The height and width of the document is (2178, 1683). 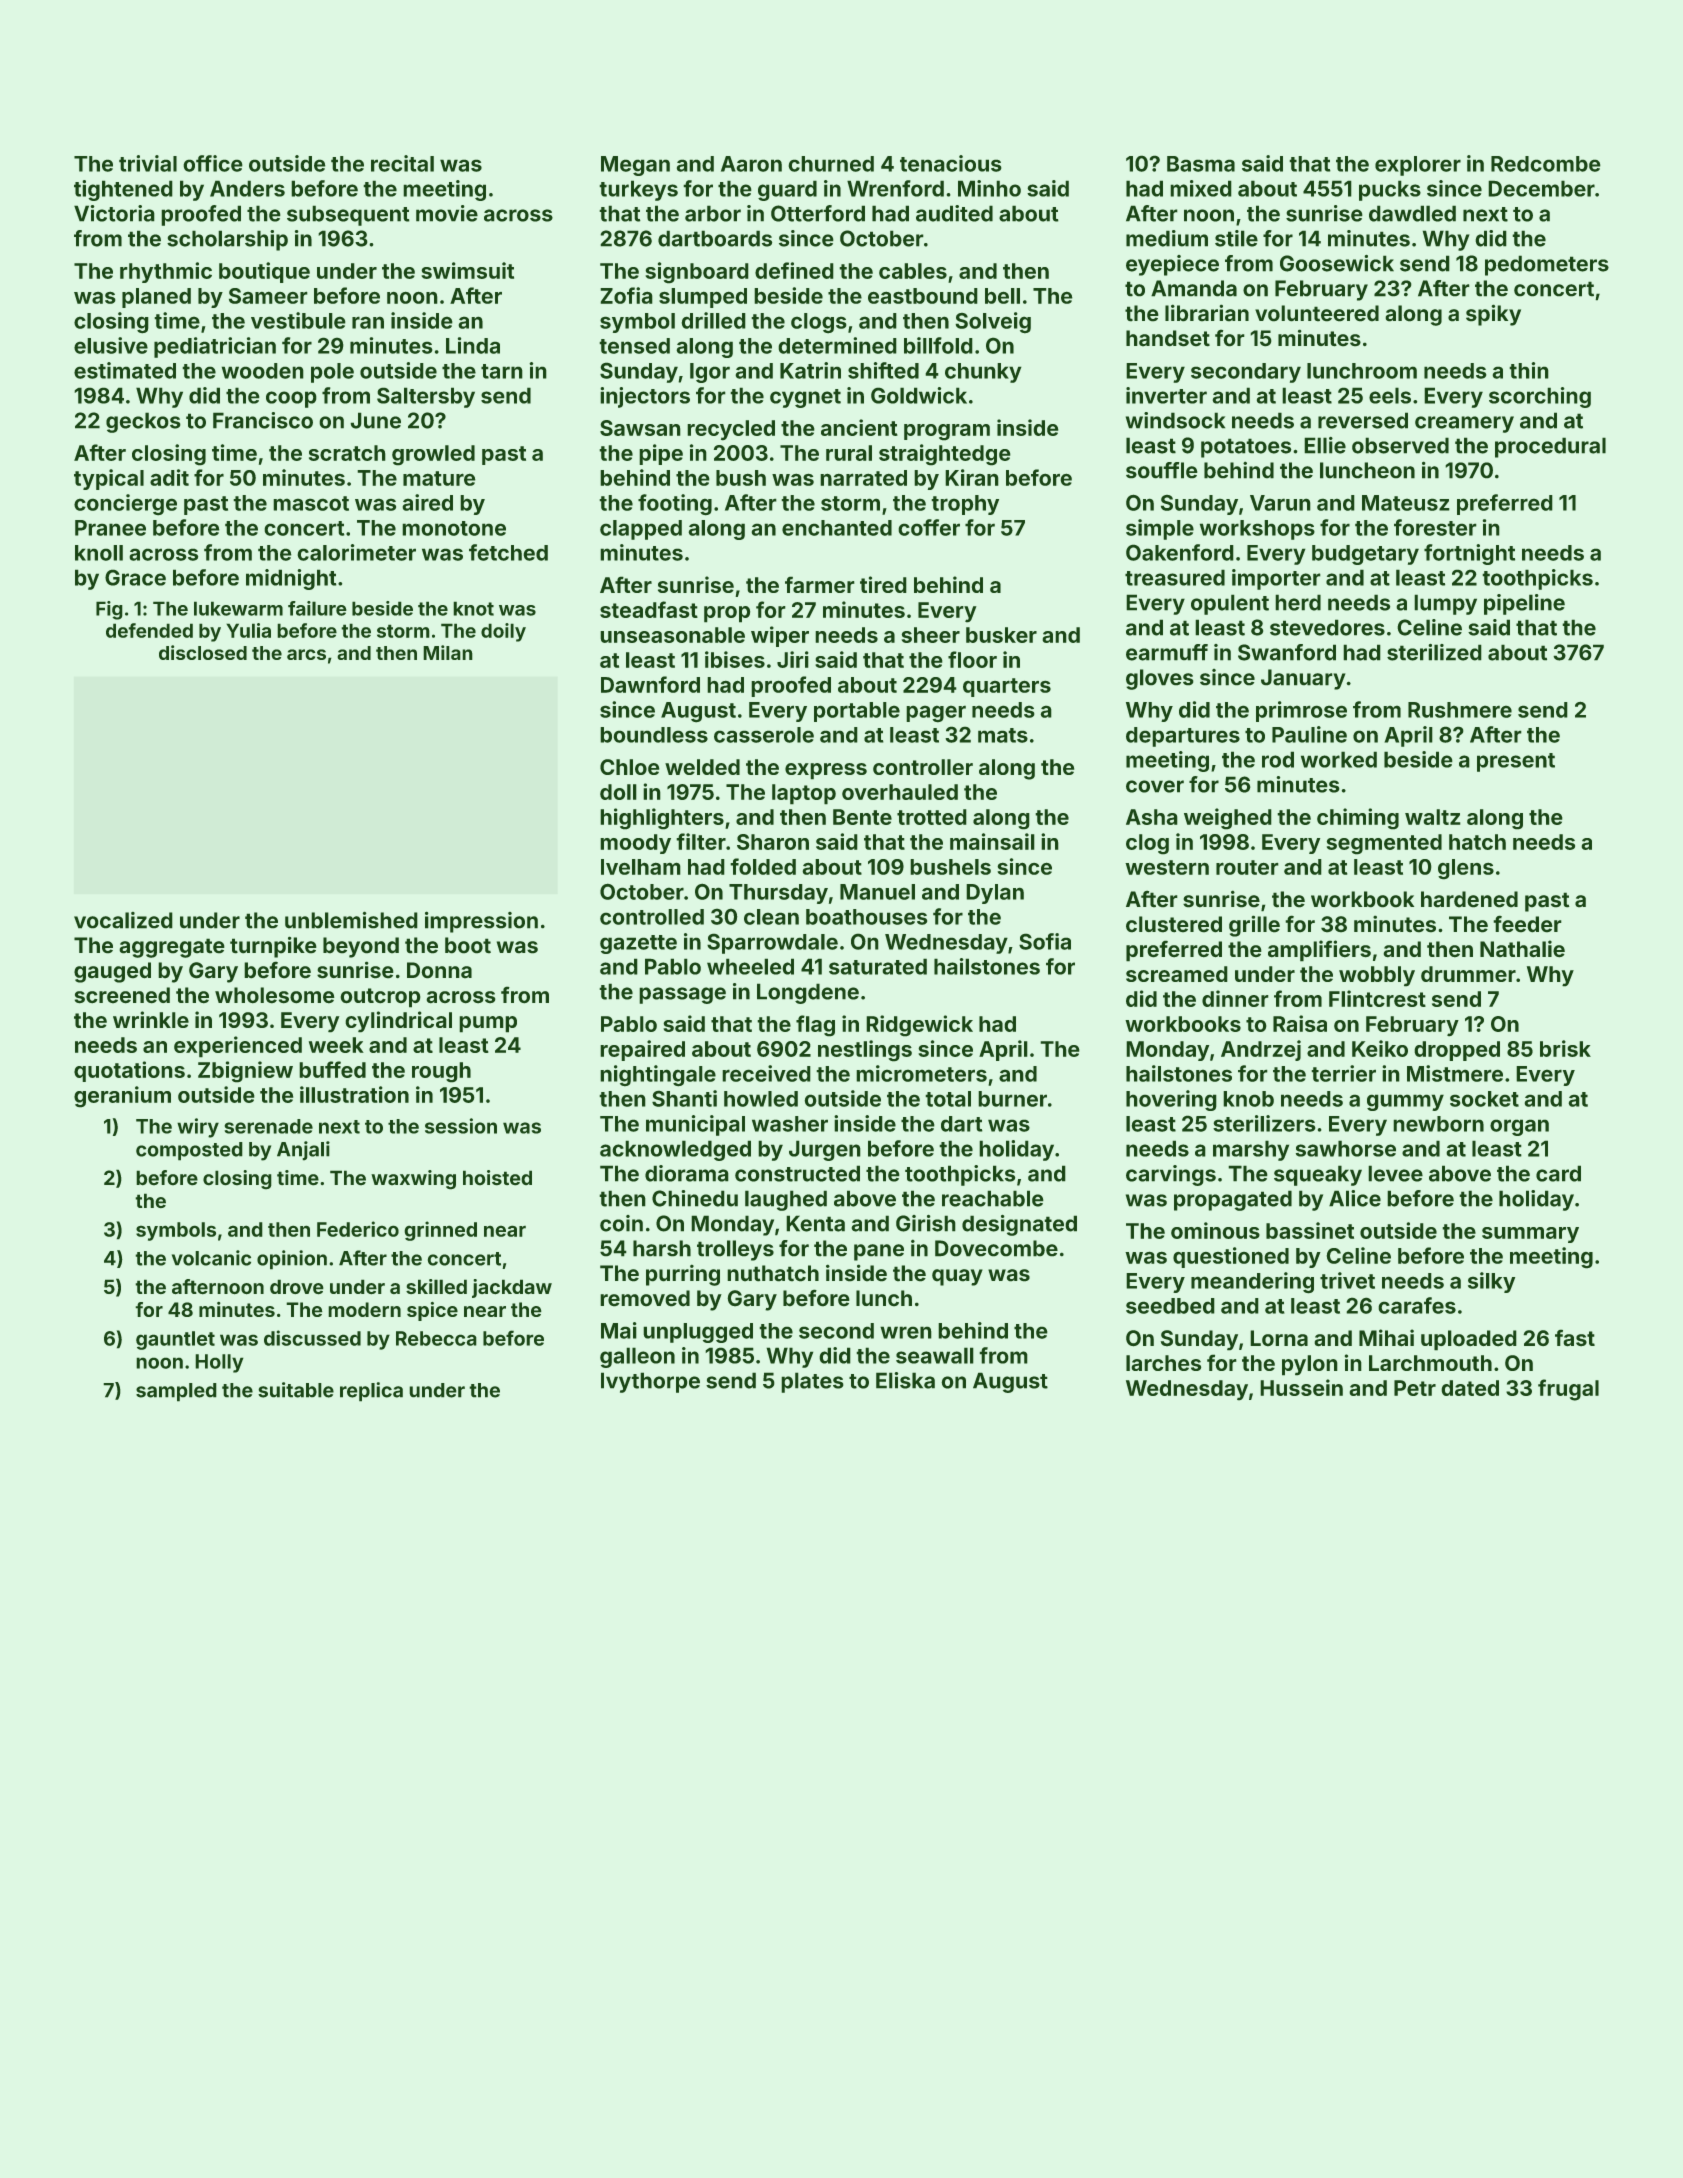 I want to click on Victoria, so click(x=114, y=213).
